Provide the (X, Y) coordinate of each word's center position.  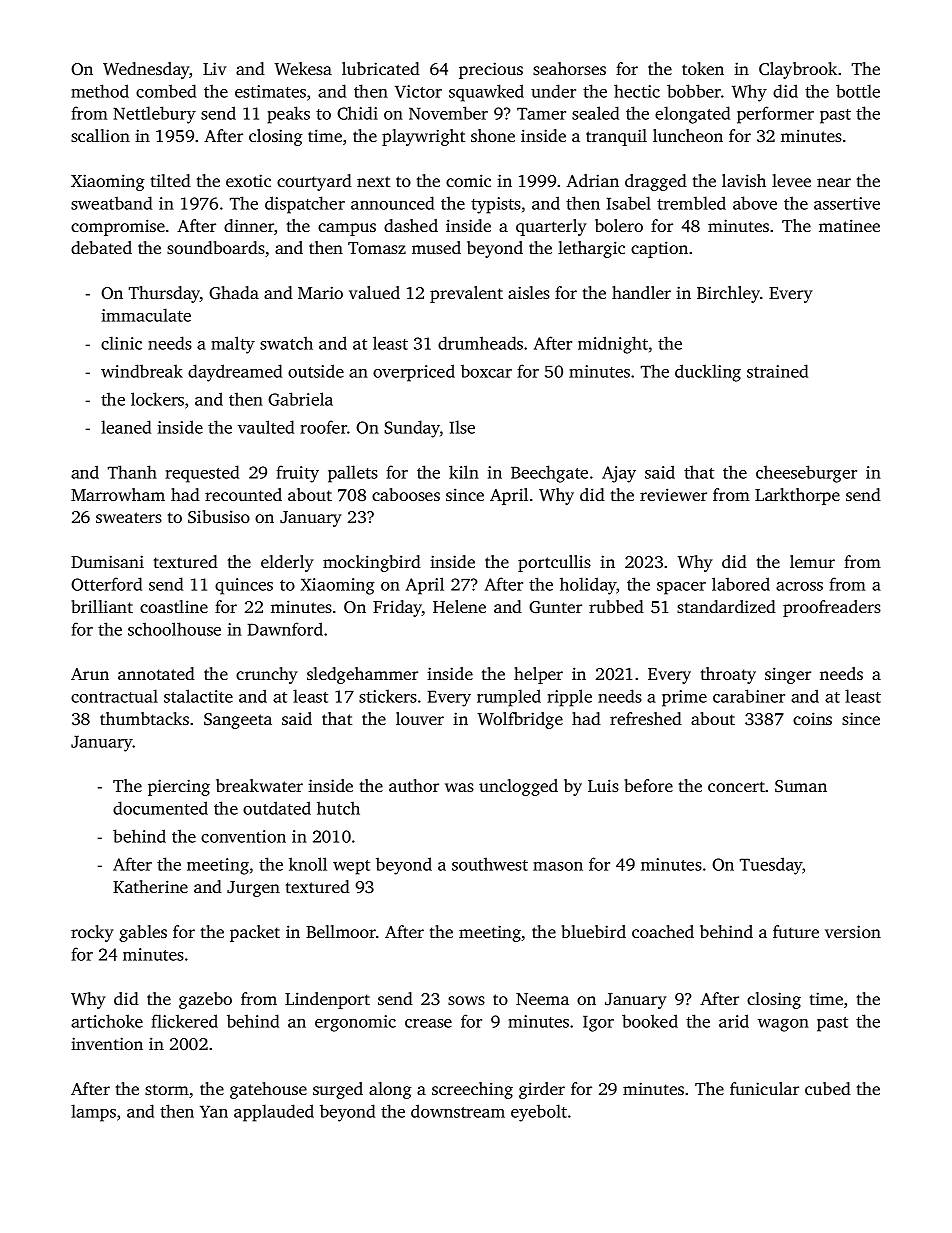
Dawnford (285, 629)
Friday (397, 608)
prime (684, 698)
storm (167, 1089)
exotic (248, 180)
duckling (708, 373)
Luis (603, 785)
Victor (418, 91)
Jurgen (253, 889)
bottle (858, 91)
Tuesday (771, 866)
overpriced (414, 373)
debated (101, 247)
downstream (458, 1111)
